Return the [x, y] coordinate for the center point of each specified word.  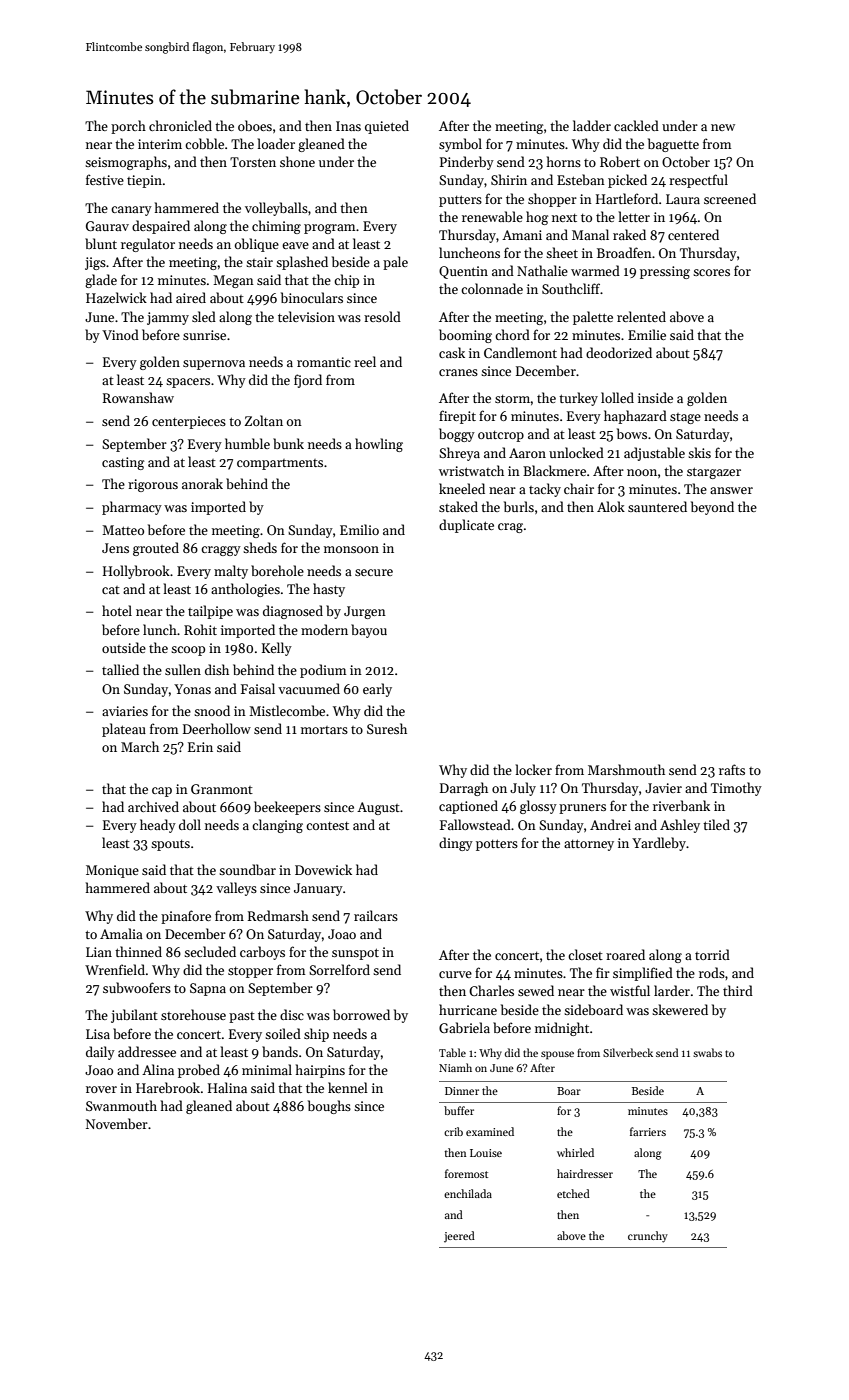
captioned [468, 807]
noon [642, 472]
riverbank [681, 805]
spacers [188, 383]
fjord [308, 381]
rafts [732, 769]
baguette [673, 145]
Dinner [462, 1091]
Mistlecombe [287, 710]
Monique [112, 871]
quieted [387, 127]
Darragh [464, 789]
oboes [255, 125]
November [117, 1123]
